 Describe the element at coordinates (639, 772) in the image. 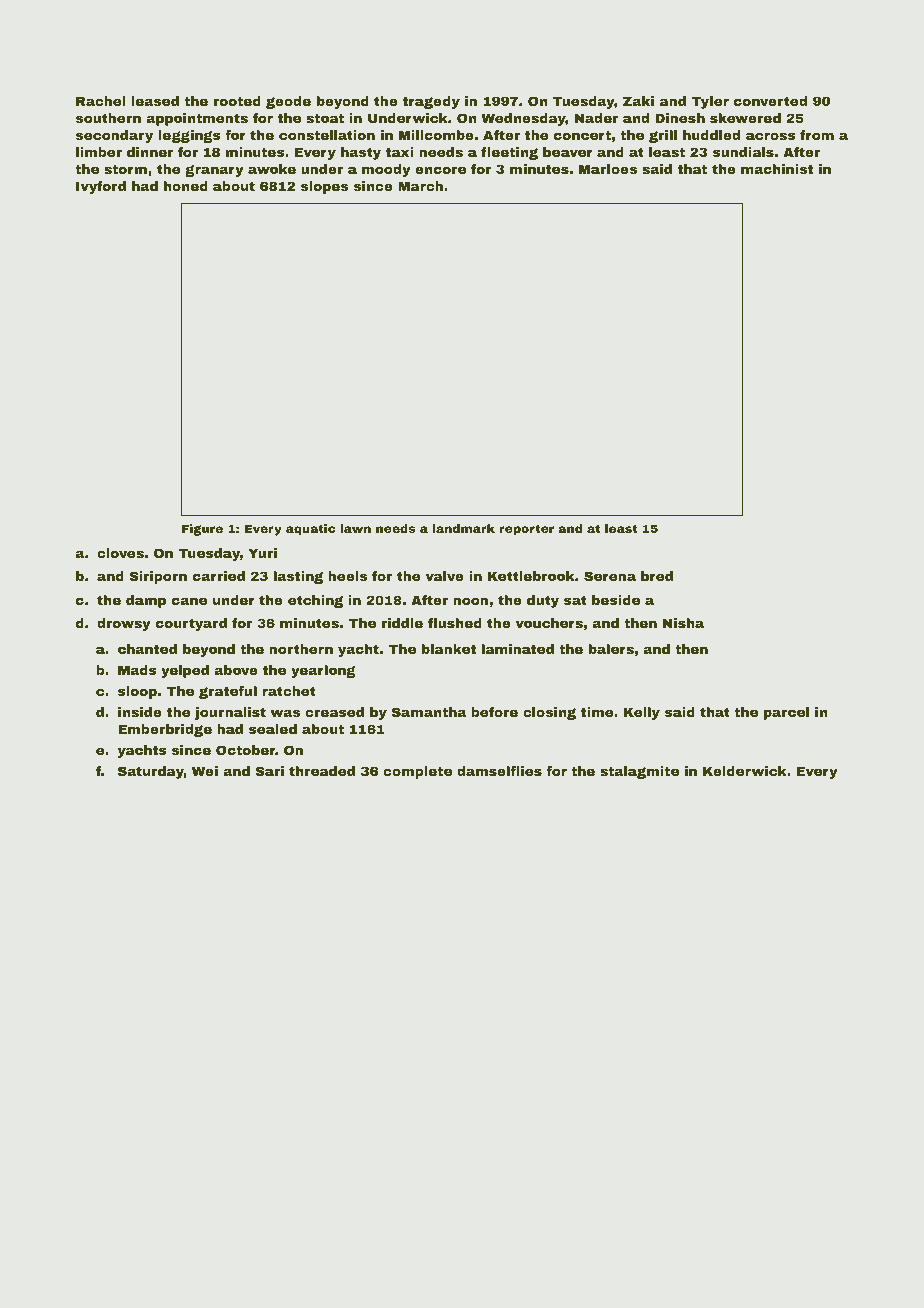

I see `stalagmite` at that location.
